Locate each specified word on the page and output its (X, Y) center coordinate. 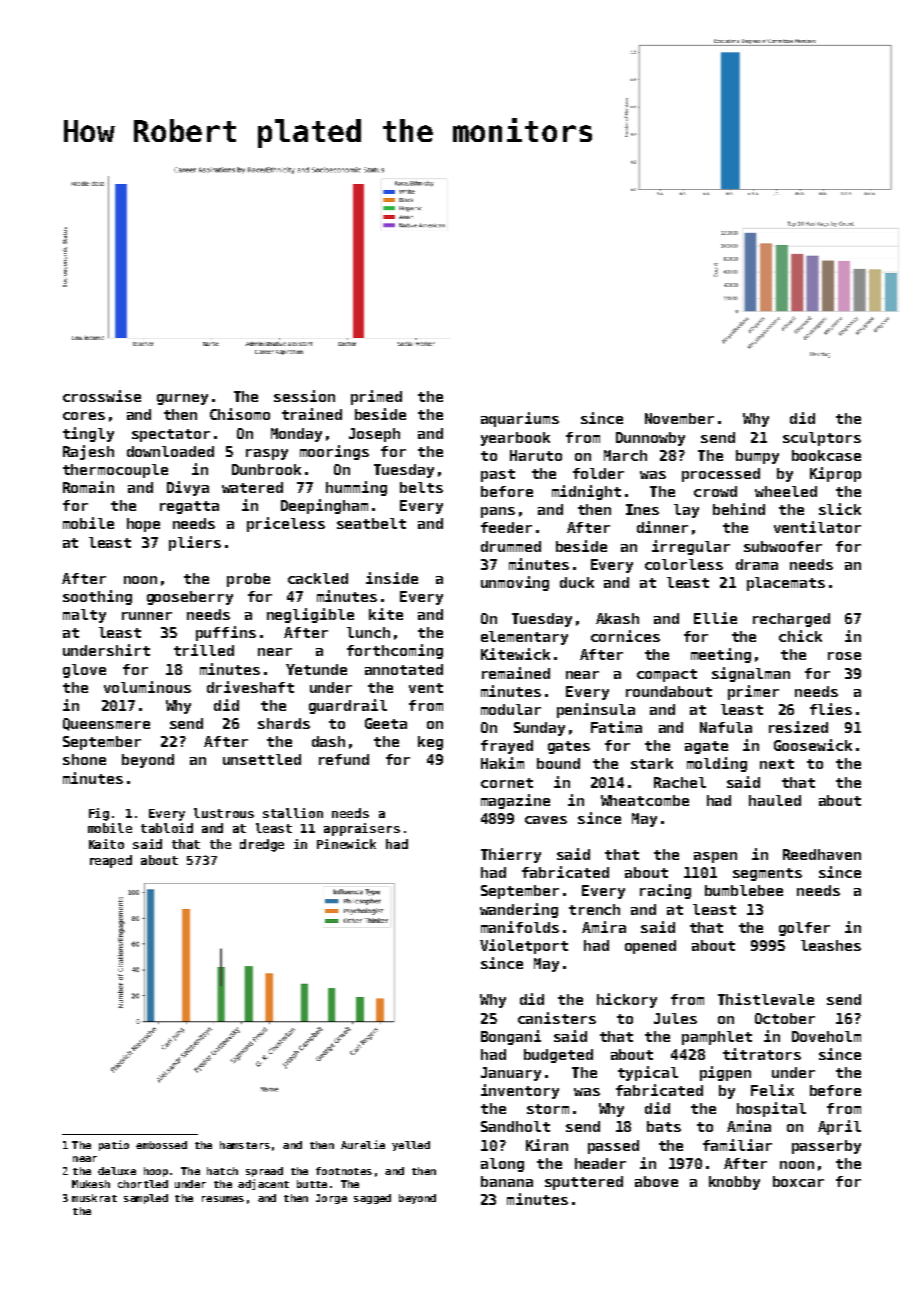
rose (844, 656)
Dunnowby (650, 439)
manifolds (520, 927)
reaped (111, 861)
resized (798, 727)
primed (376, 397)
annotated (404, 669)
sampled (146, 1199)
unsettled (262, 759)
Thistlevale (766, 999)
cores (84, 416)
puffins (226, 633)
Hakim (502, 763)
